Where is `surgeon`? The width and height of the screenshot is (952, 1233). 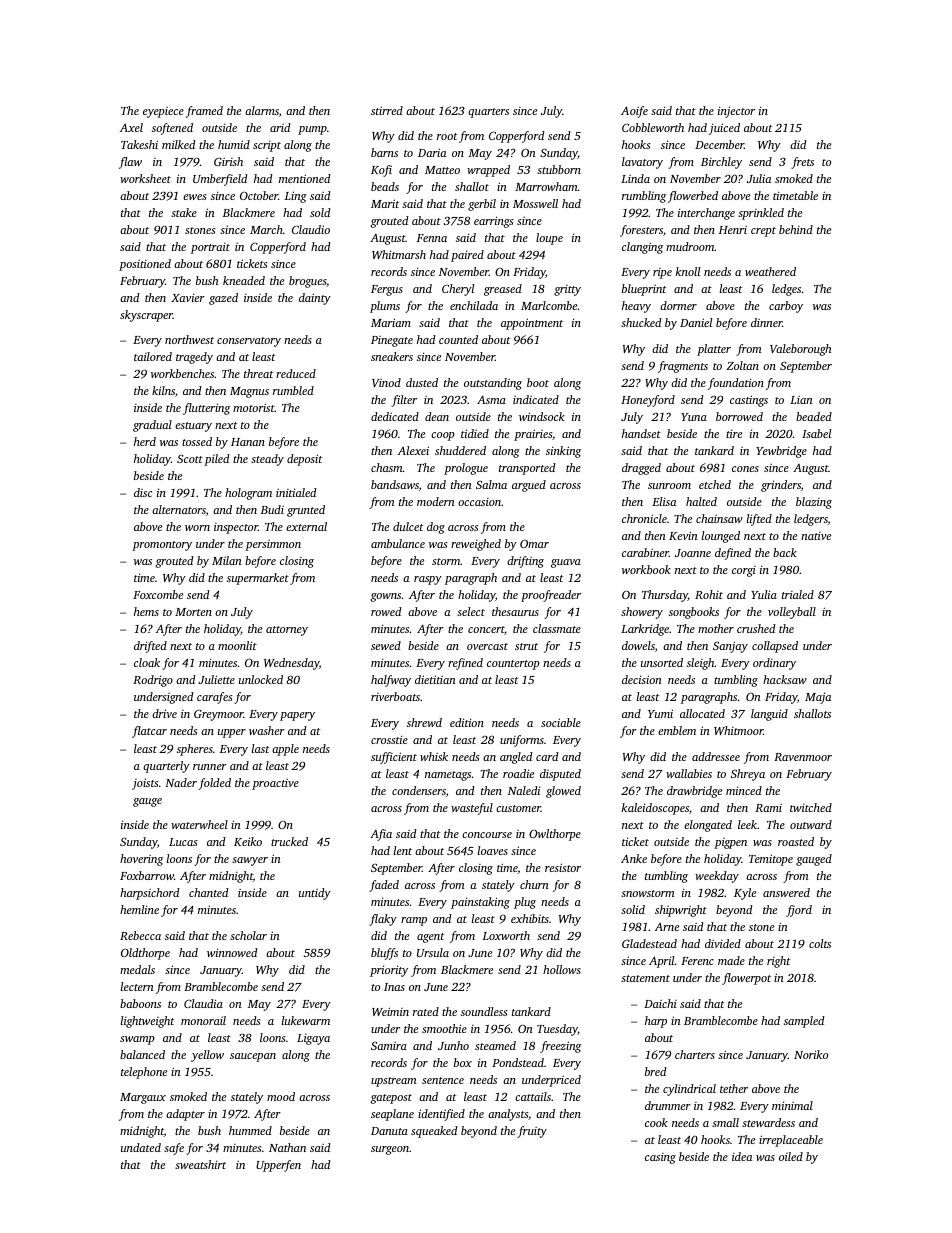 surgeon is located at coordinates (390, 1150).
